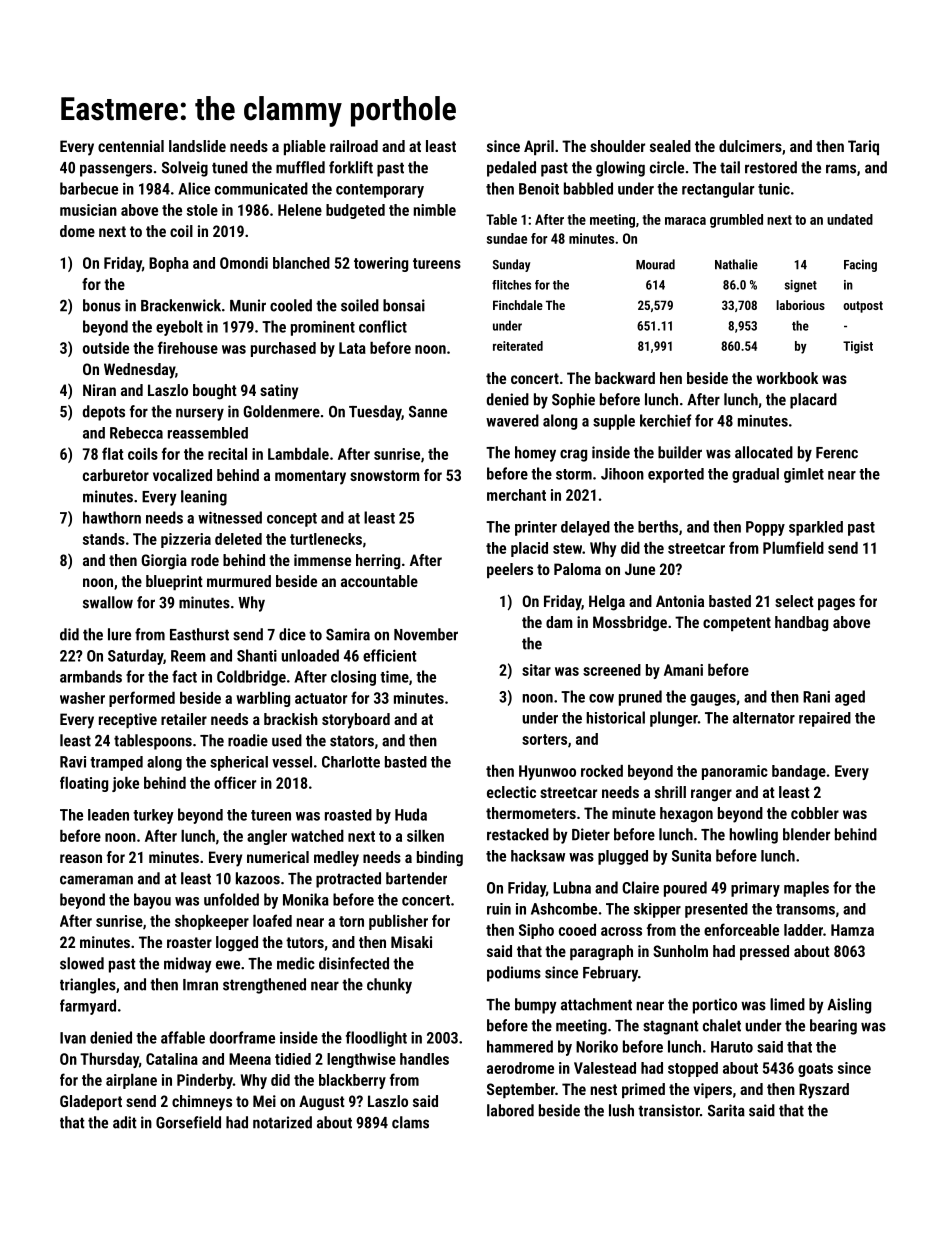 The height and width of the image is (1233, 952). What do you see at coordinates (621, 1110) in the image?
I see `lush` at bounding box center [621, 1110].
